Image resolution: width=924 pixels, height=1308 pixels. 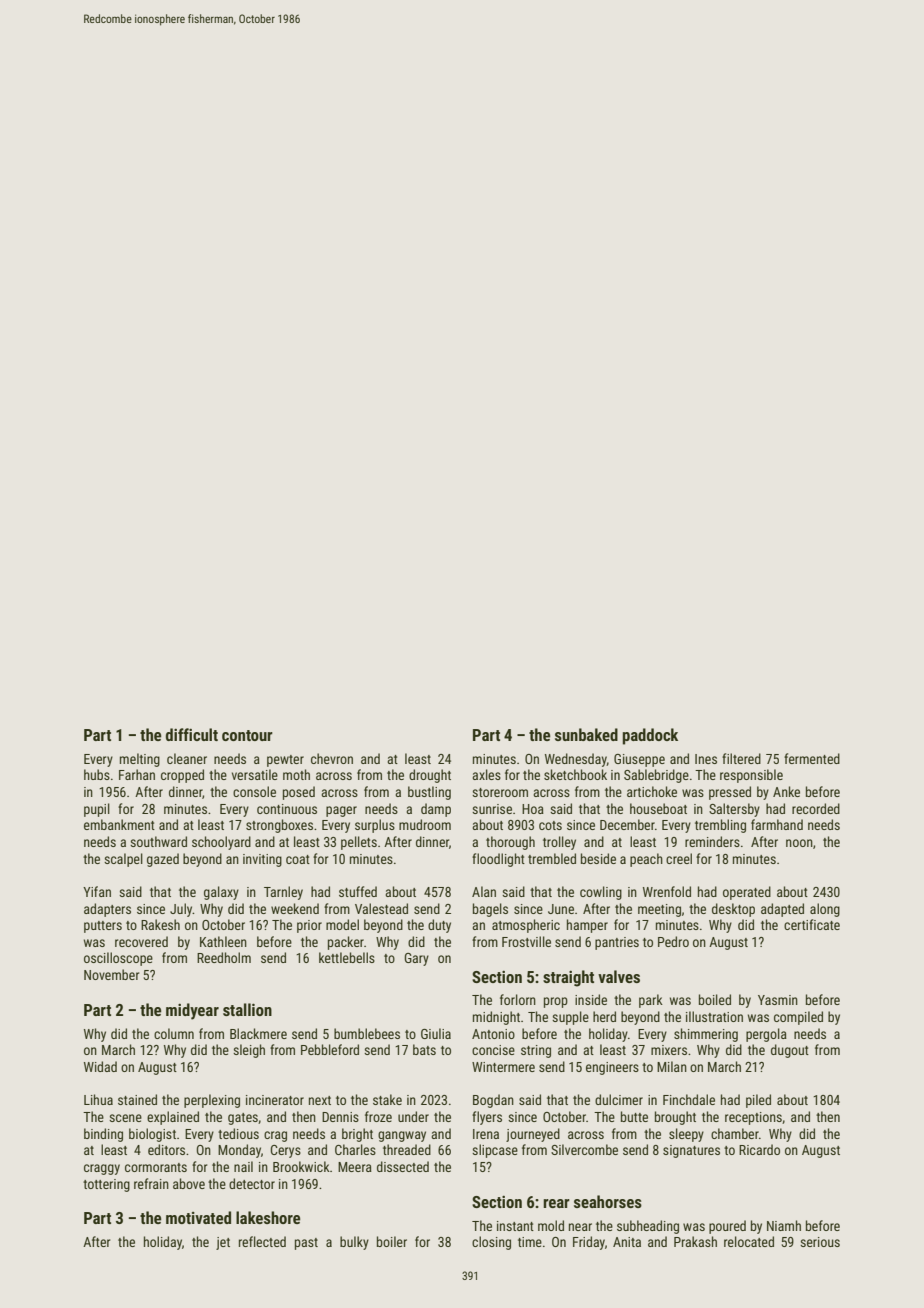 What do you see at coordinates (650, 736) in the image?
I see `paddock` at bounding box center [650, 736].
